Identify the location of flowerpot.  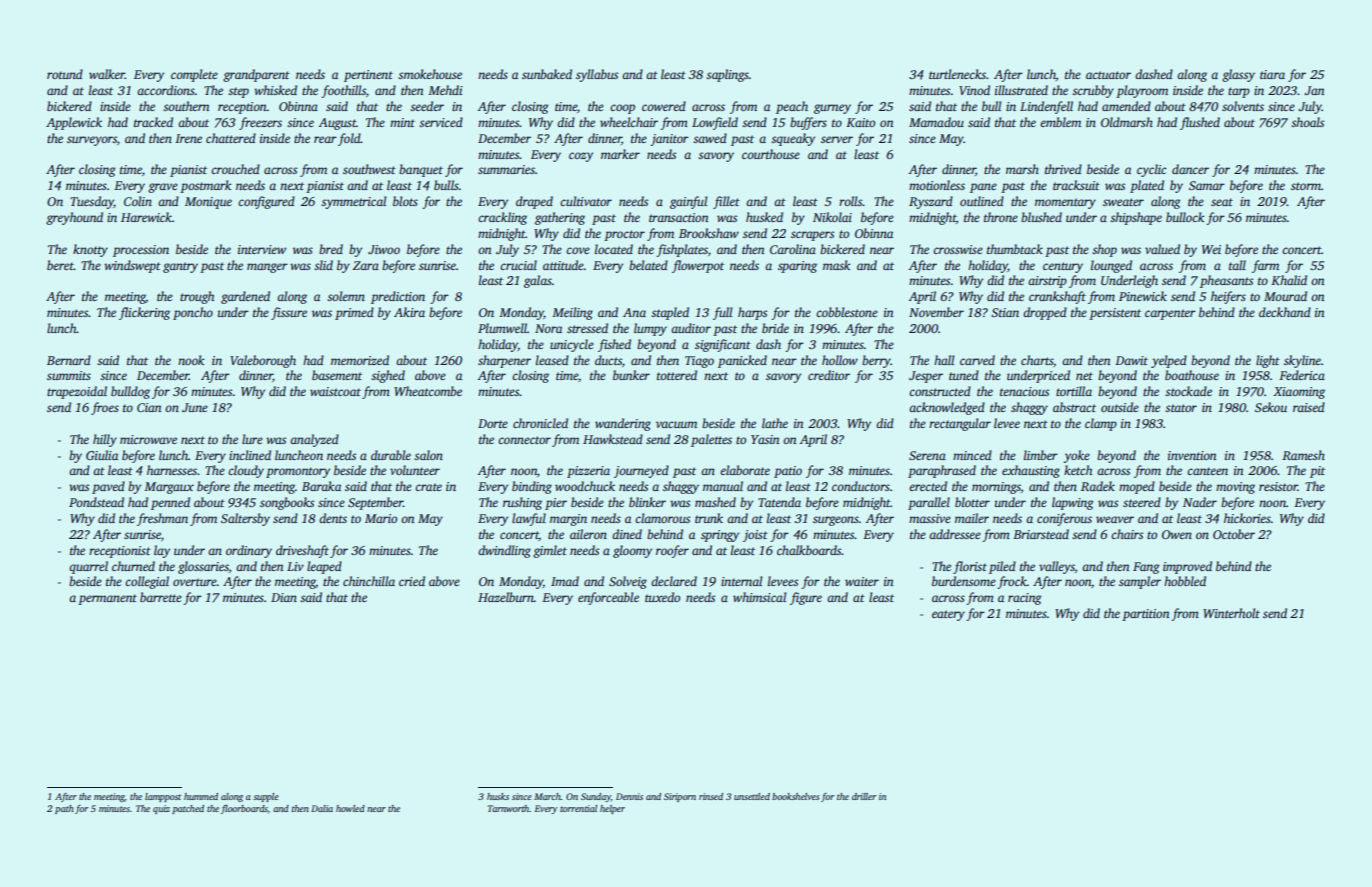
(698, 266).
